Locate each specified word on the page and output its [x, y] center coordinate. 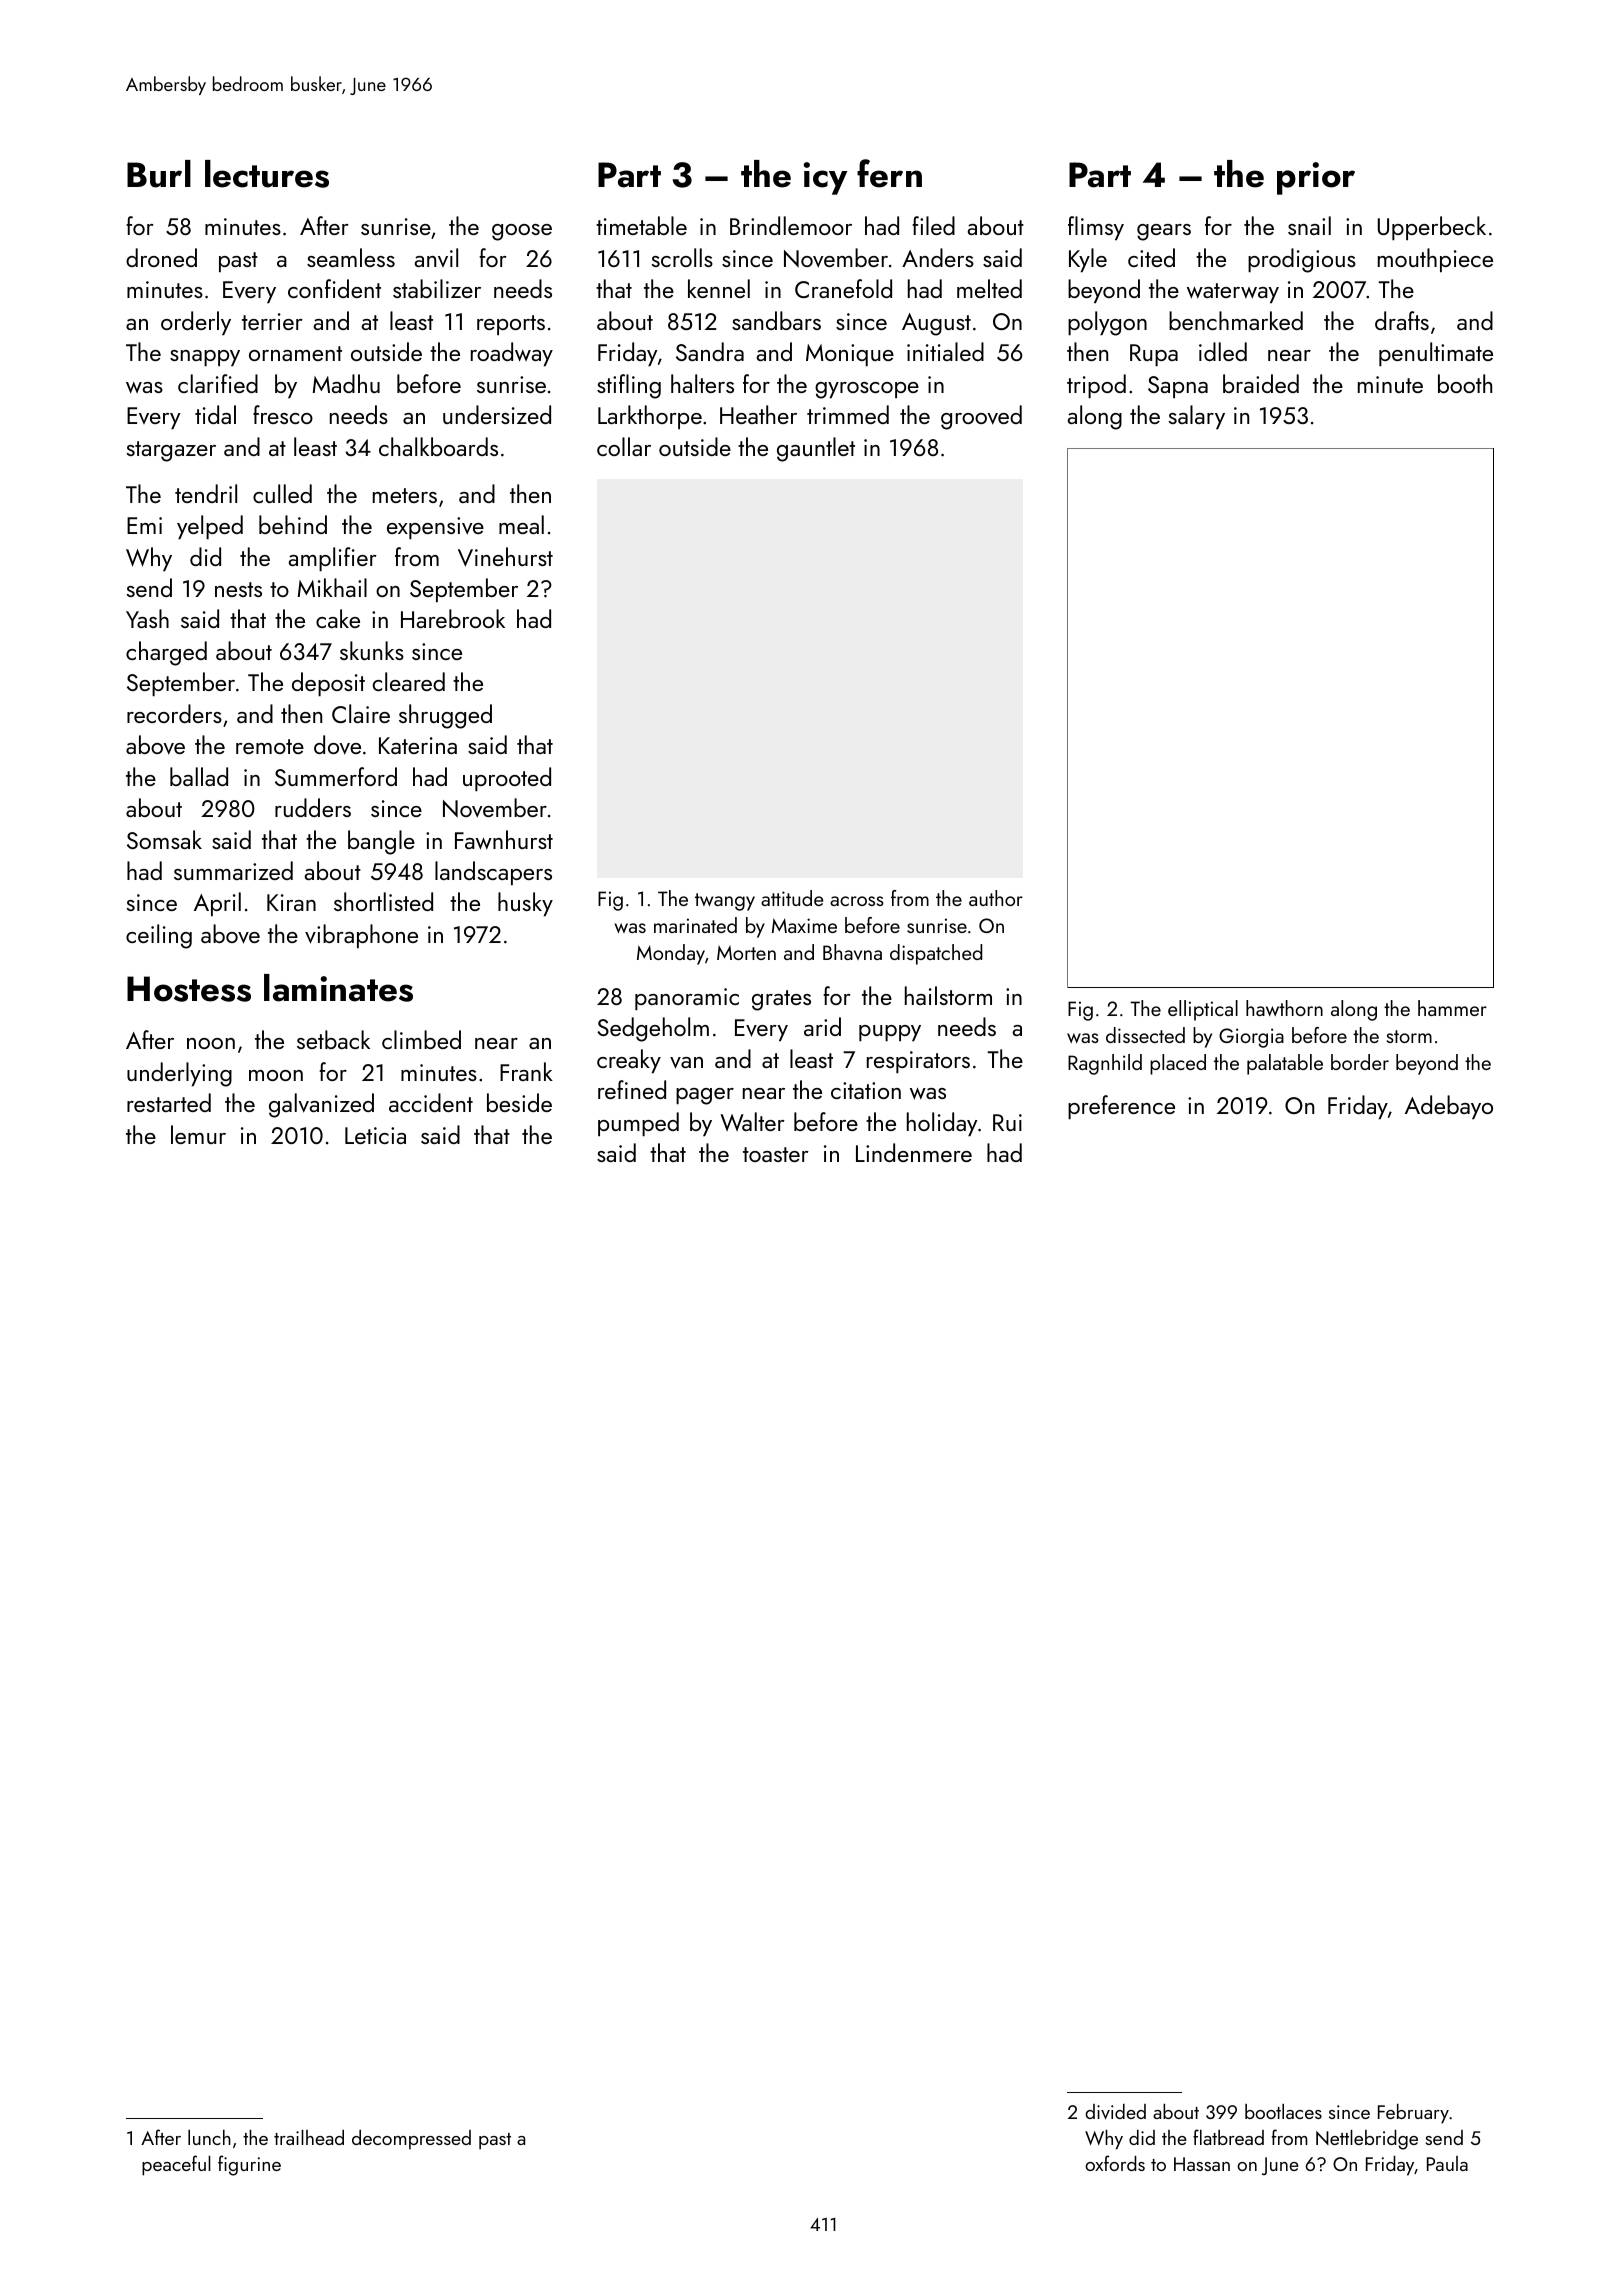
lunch [209, 2137]
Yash [147, 618]
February [1413, 2114]
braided [1261, 383]
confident [334, 288]
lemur [198, 1134]
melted [989, 288]
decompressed [411, 2140]
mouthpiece [1435, 260]
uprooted [507, 779]
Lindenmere [914, 1152]
